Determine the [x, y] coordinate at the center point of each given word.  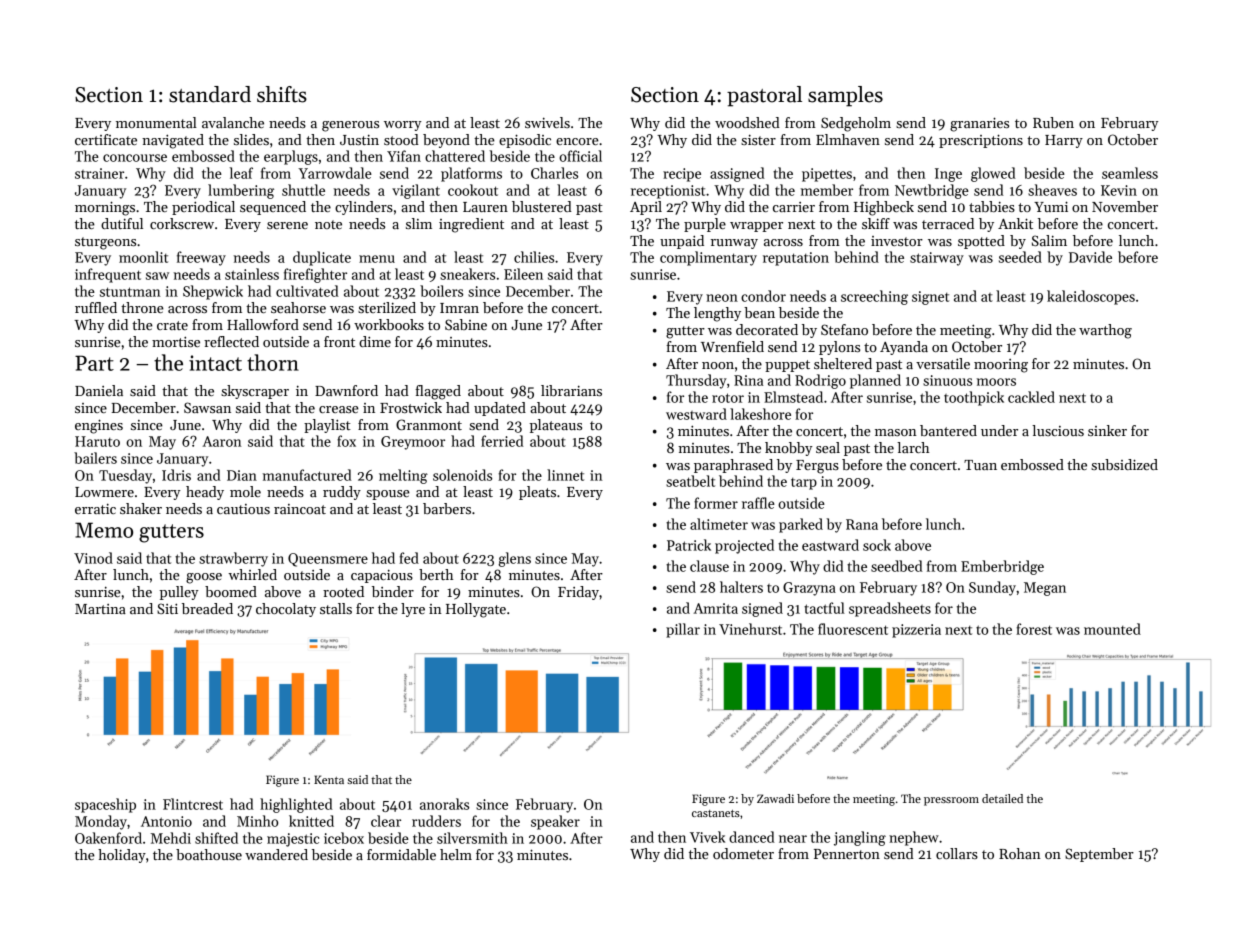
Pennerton [847, 854]
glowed [993, 174]
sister [758, 139]
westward [696, 414]
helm [456, 854]
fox [346, 441]
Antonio [166, 821]
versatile [943, 363]
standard [210, 94]
